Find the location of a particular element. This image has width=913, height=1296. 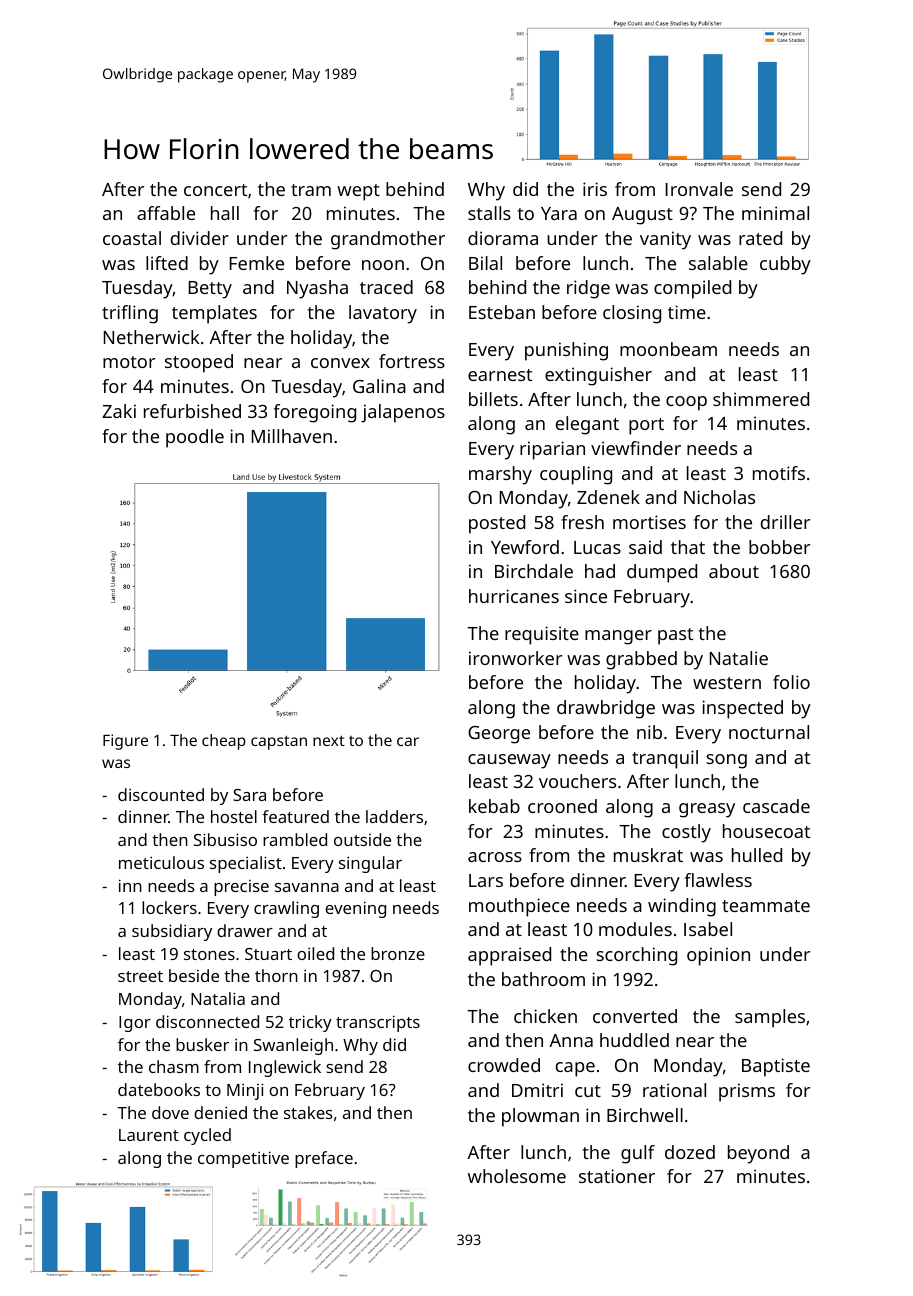

next is located at coordinates (329, 740).
